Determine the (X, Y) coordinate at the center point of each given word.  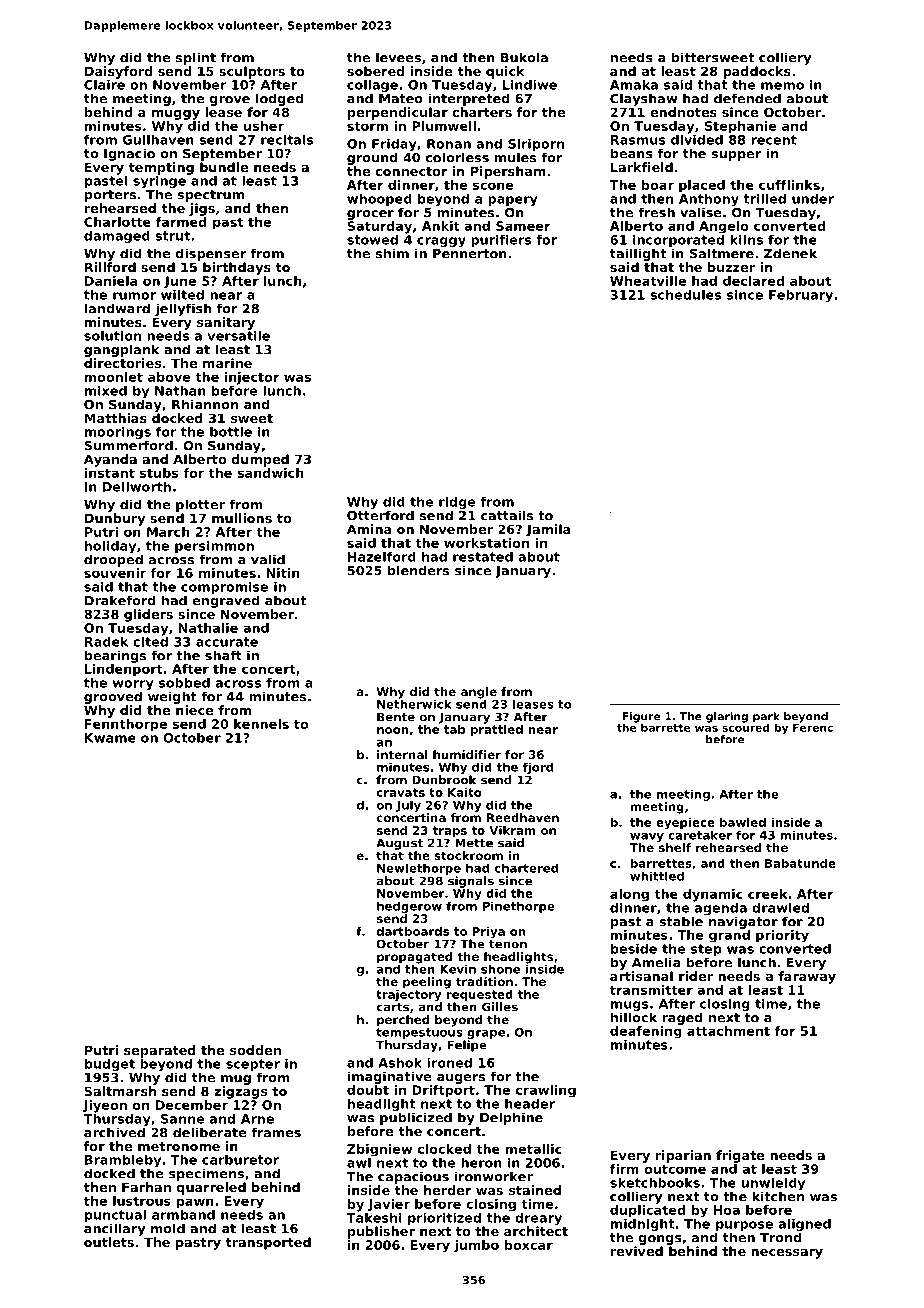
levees (398, 57)
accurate (227, 642)
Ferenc (813, 728)
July (408, 806)
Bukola (524, 57)
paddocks (757, 72)
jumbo (476, 1246)
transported (268, 1243)
